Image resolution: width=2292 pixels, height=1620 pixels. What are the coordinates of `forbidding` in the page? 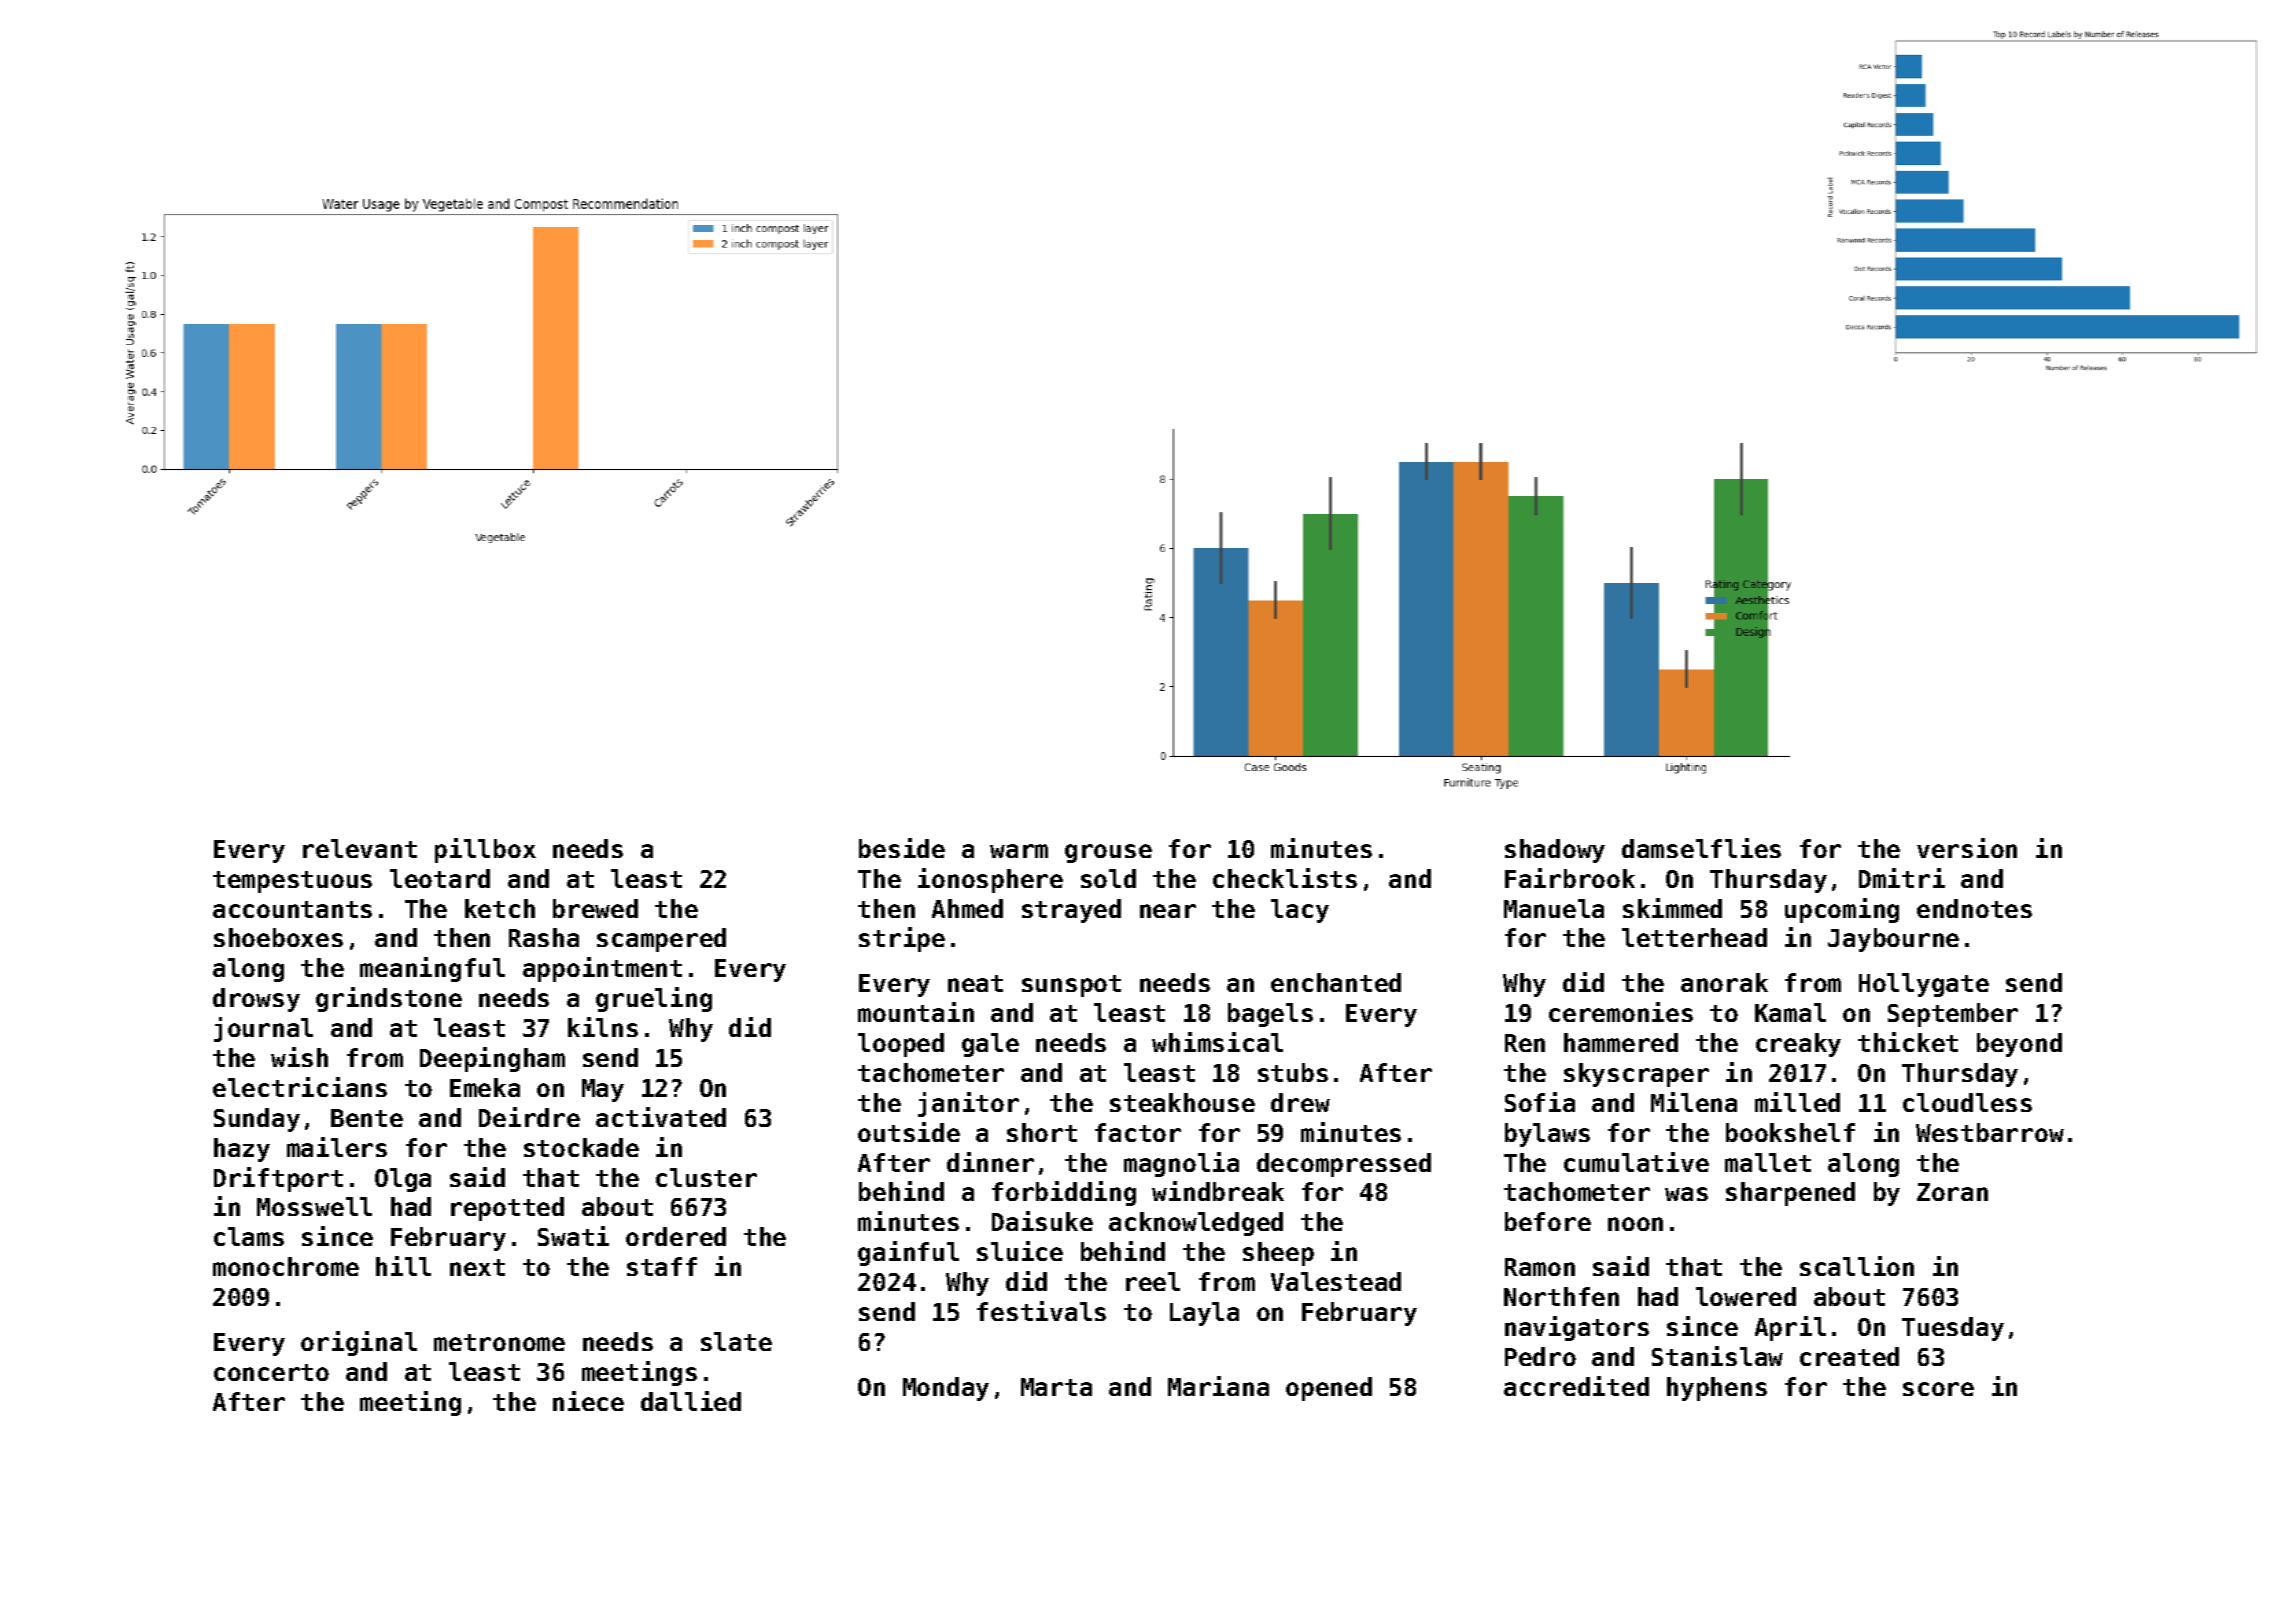 It's located at (1064, 1193).
